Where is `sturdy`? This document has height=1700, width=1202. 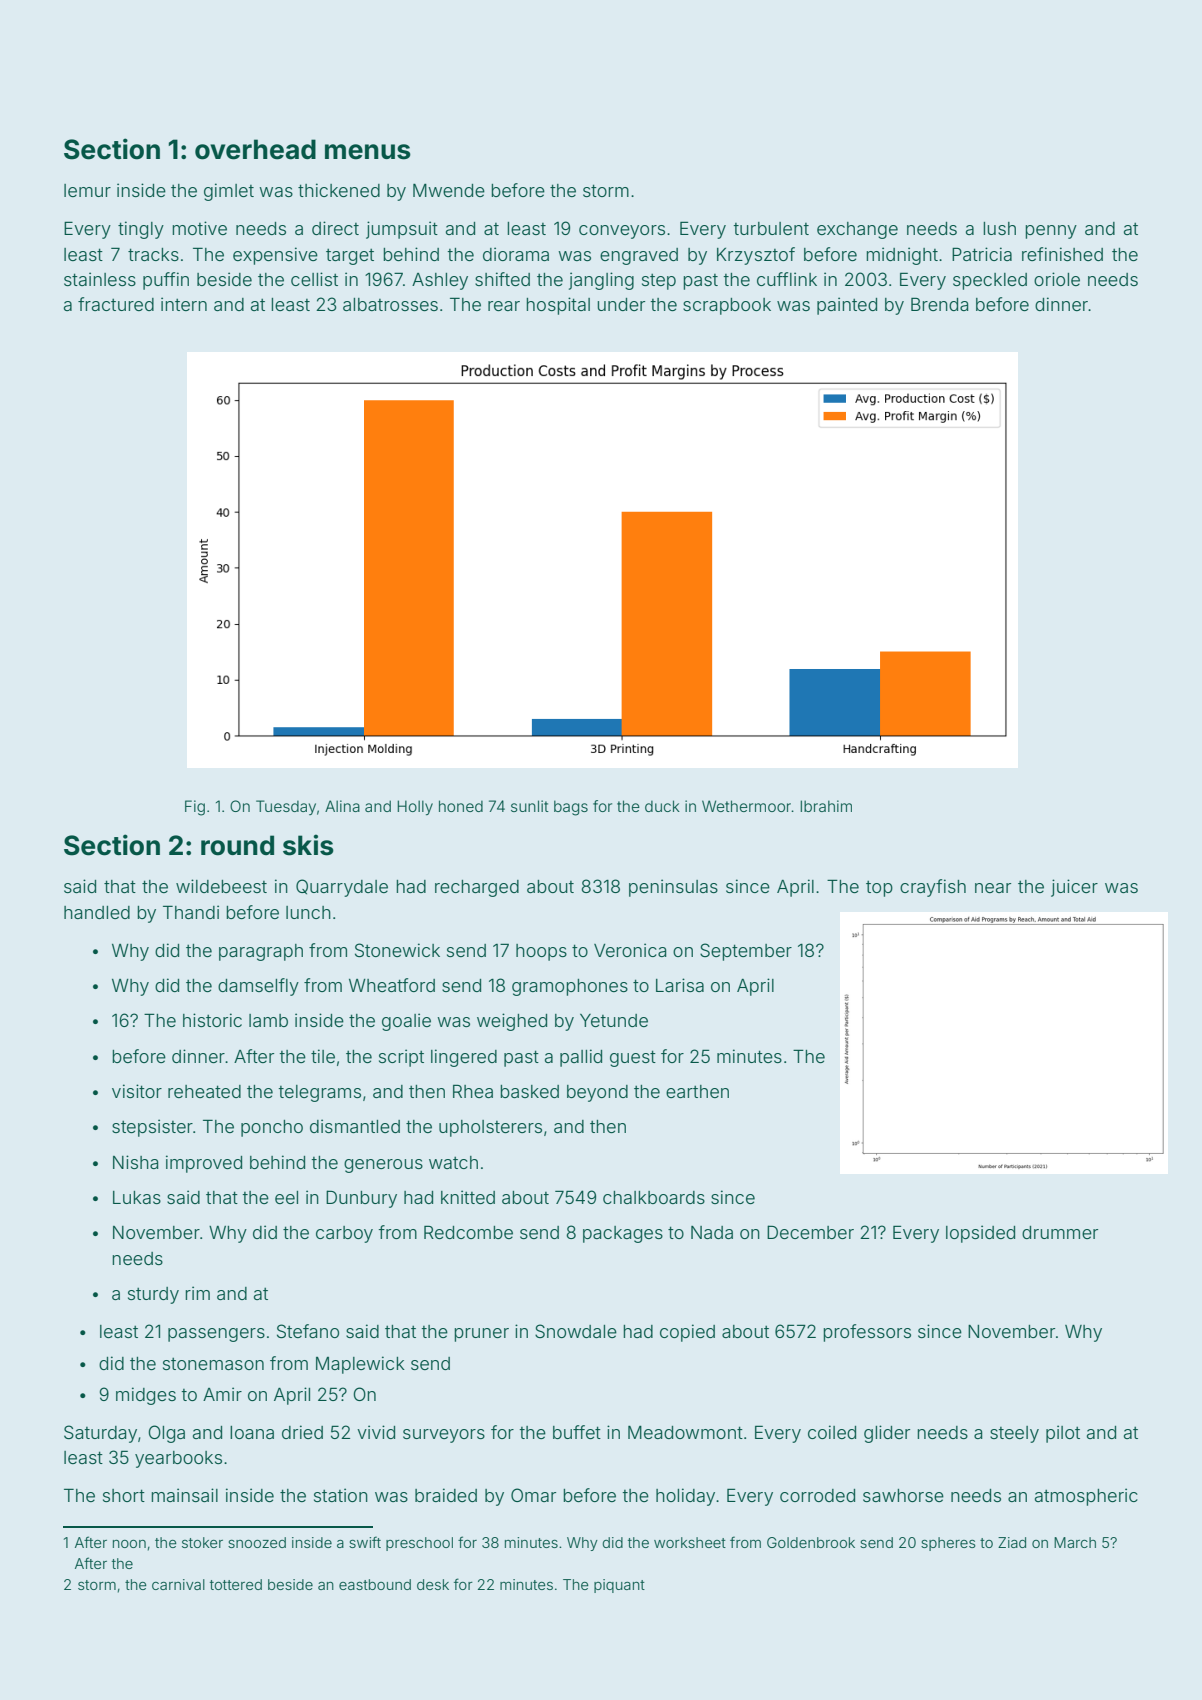
sturdy is located at coordinates (153, 1295).
